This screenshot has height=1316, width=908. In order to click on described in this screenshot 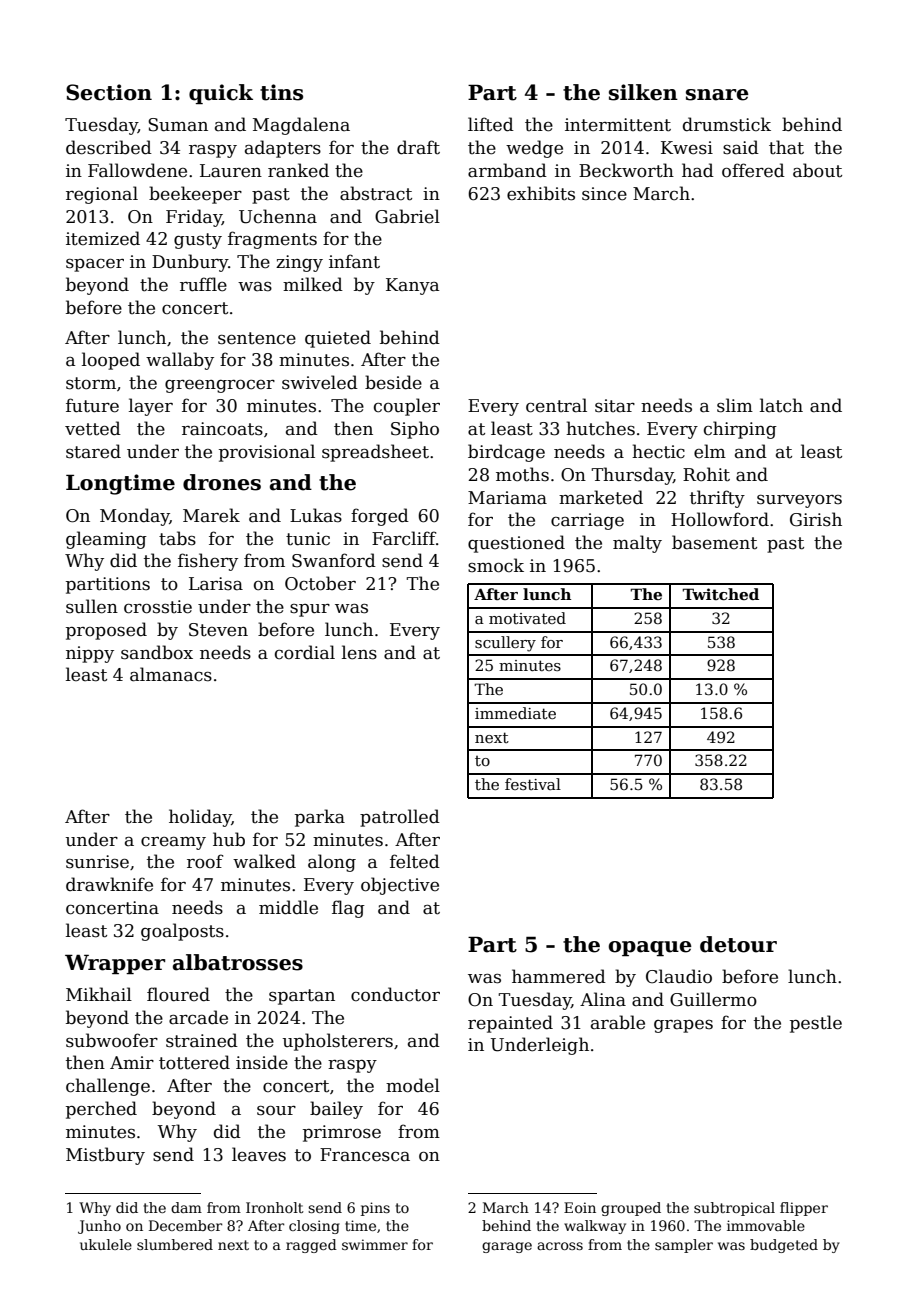, I will do `click(109, 147)`.
